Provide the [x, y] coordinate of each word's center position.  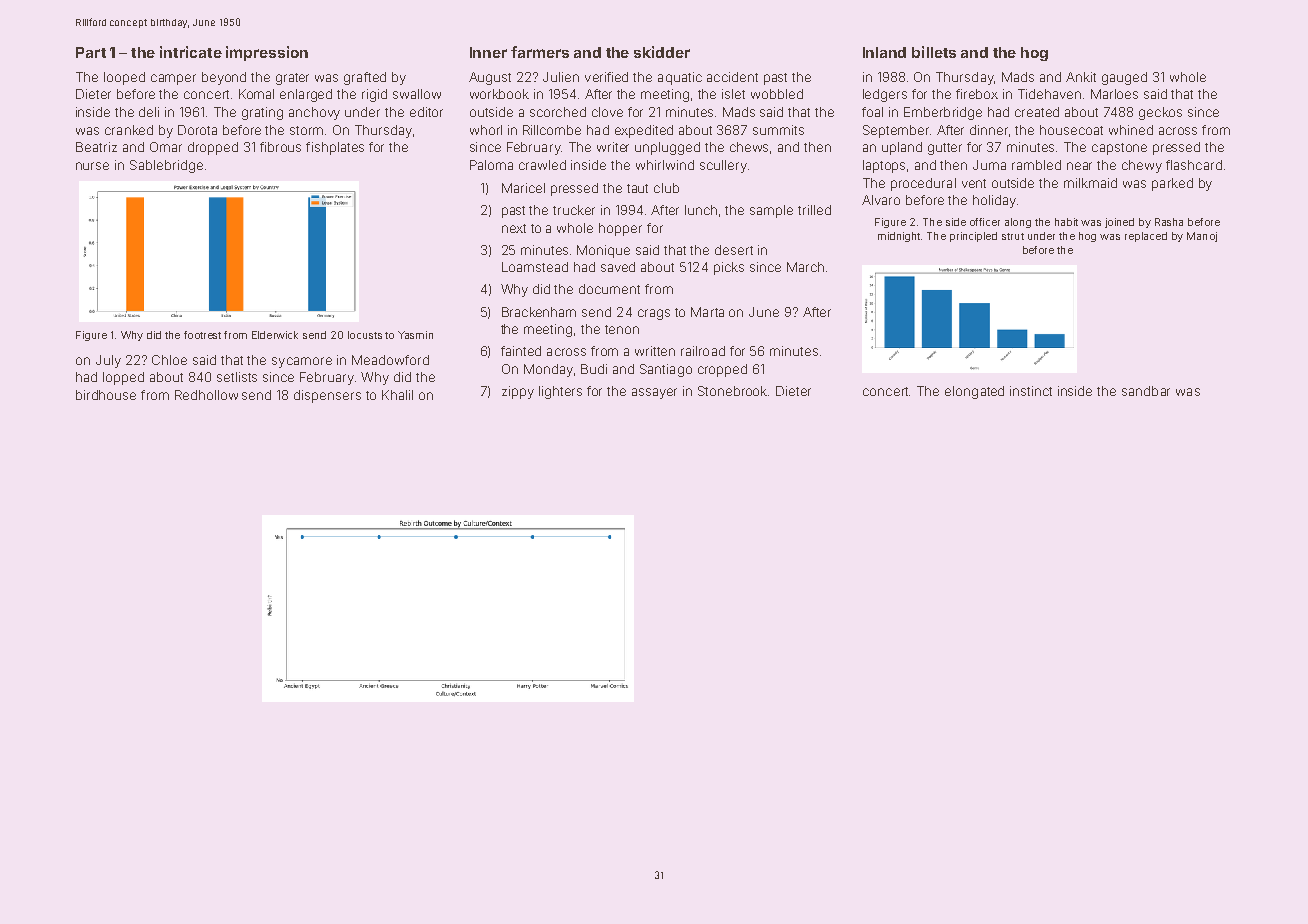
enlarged [306, 95]
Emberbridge [943, 113]
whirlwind [665, 165]
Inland [884, 52]
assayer [654, 393]
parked [1172, 184]
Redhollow [206, 395]
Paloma [491, 165]
